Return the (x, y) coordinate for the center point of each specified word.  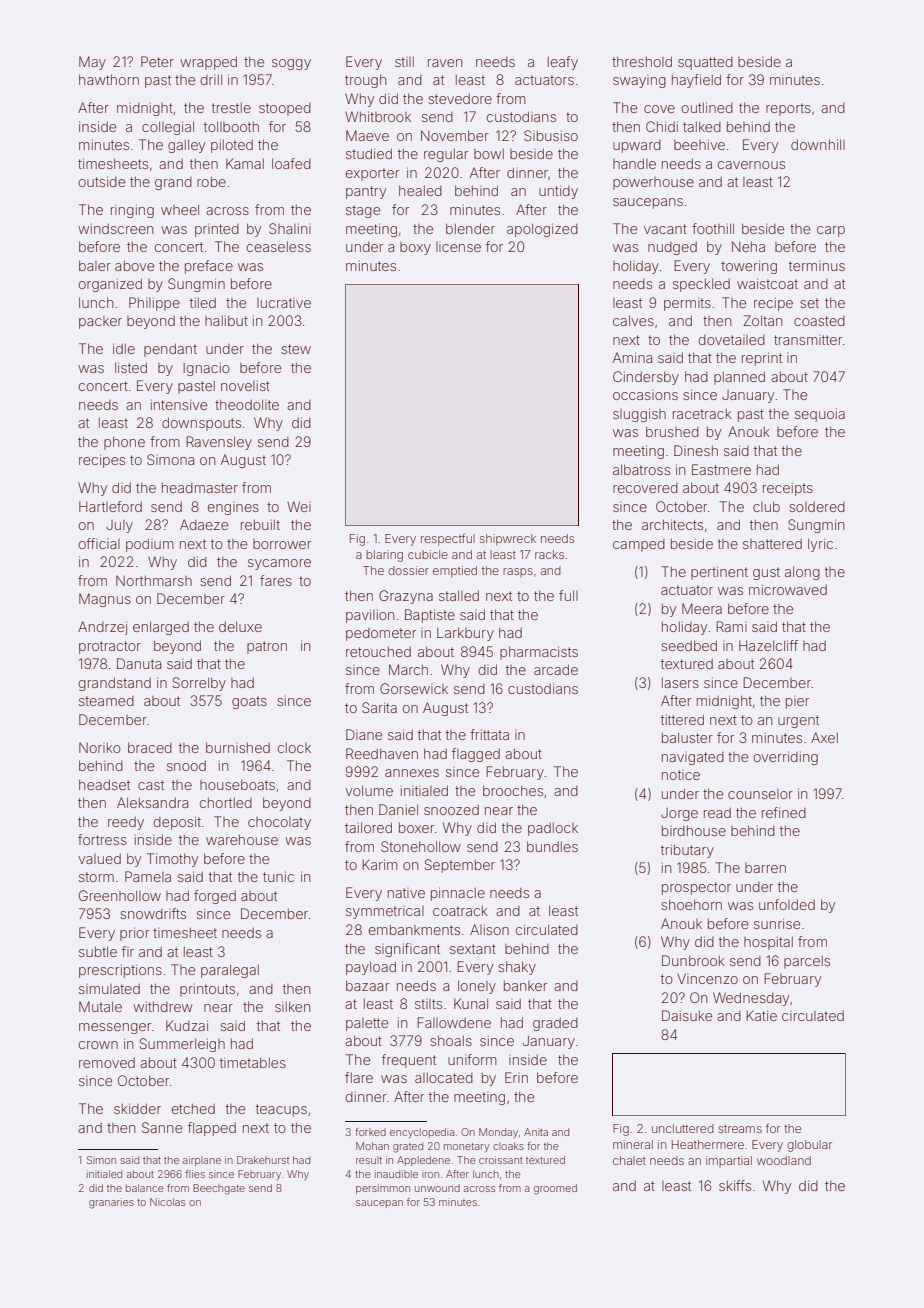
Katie (761, 1015)
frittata (489, 734)
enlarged (161, 628)
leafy (563, 63)
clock (294, 748)
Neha (748, 246)
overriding (786, 758)
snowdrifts (153, 913)
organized (110, 285)
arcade (556, 669)
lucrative (284, 303)
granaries (111, 1203)
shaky (517, 968)
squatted (705, 63)
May (92, 63)
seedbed (689, 645)
